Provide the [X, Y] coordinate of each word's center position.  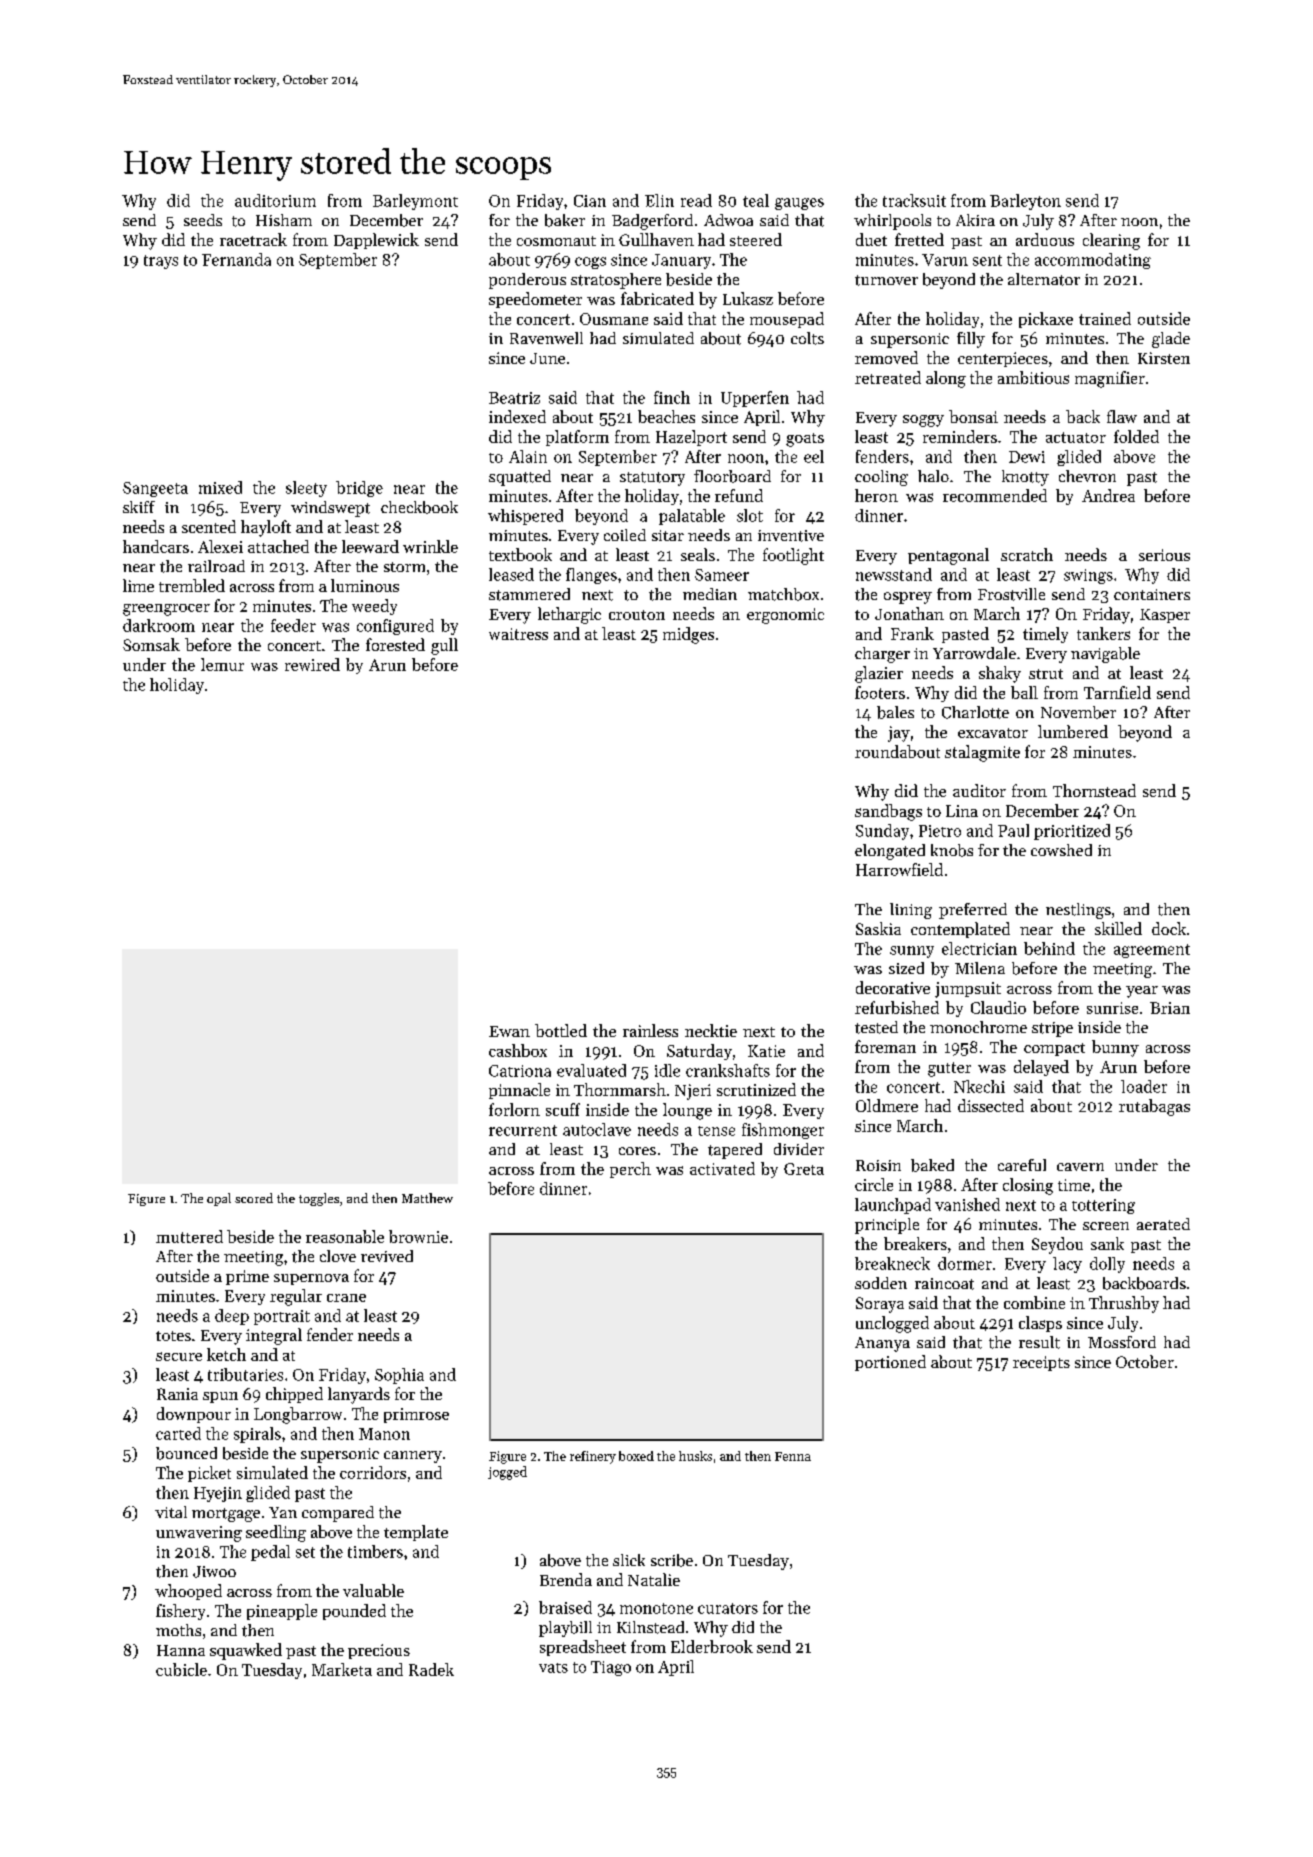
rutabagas [1154, 1107]
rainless [650, 1030]
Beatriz [514, 398]
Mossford [1122, 1342]
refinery [593, 1457]
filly [971, 340]
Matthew [427, 1198]
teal [756, 200]
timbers [375, 1551]
